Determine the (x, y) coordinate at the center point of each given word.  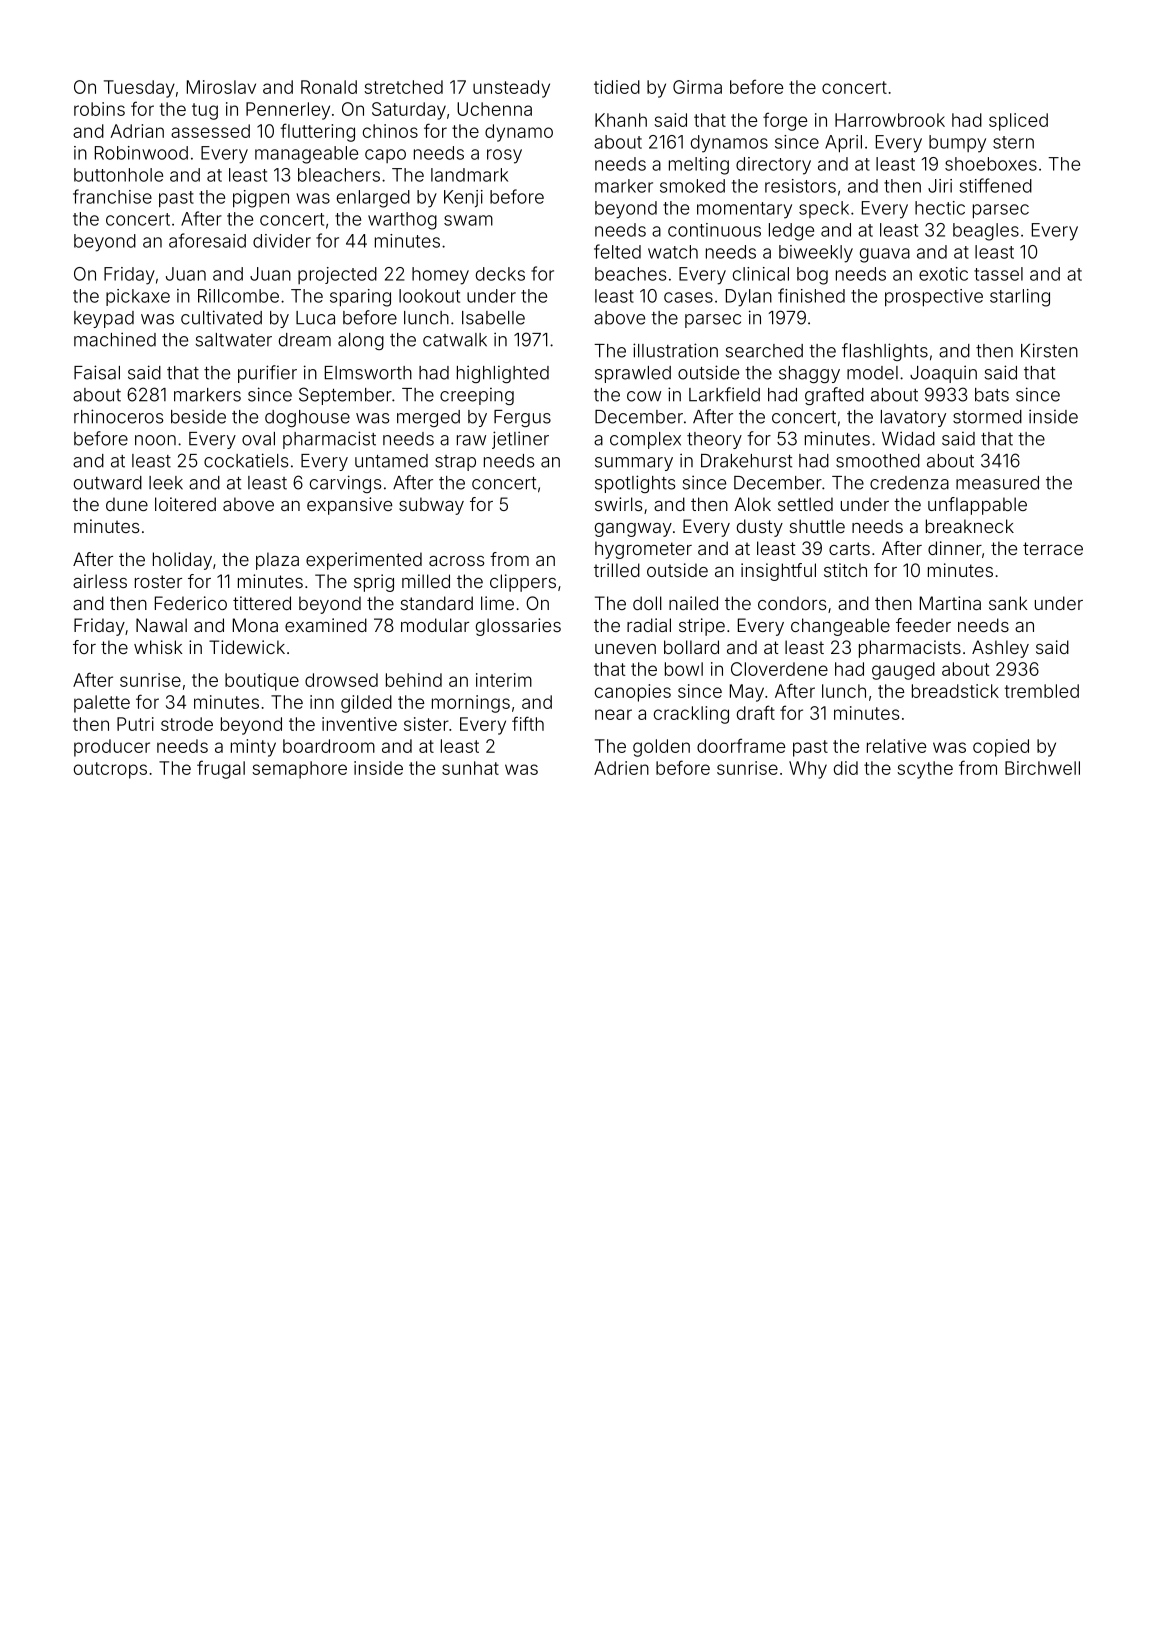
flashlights (885, 352)
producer (112, 748)
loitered (185, 504)
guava (885, 255)
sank (1008, 603)
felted (617, 251)
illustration (675, 350)
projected (337, 275)
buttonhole (118, 175)
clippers (523, 583)
